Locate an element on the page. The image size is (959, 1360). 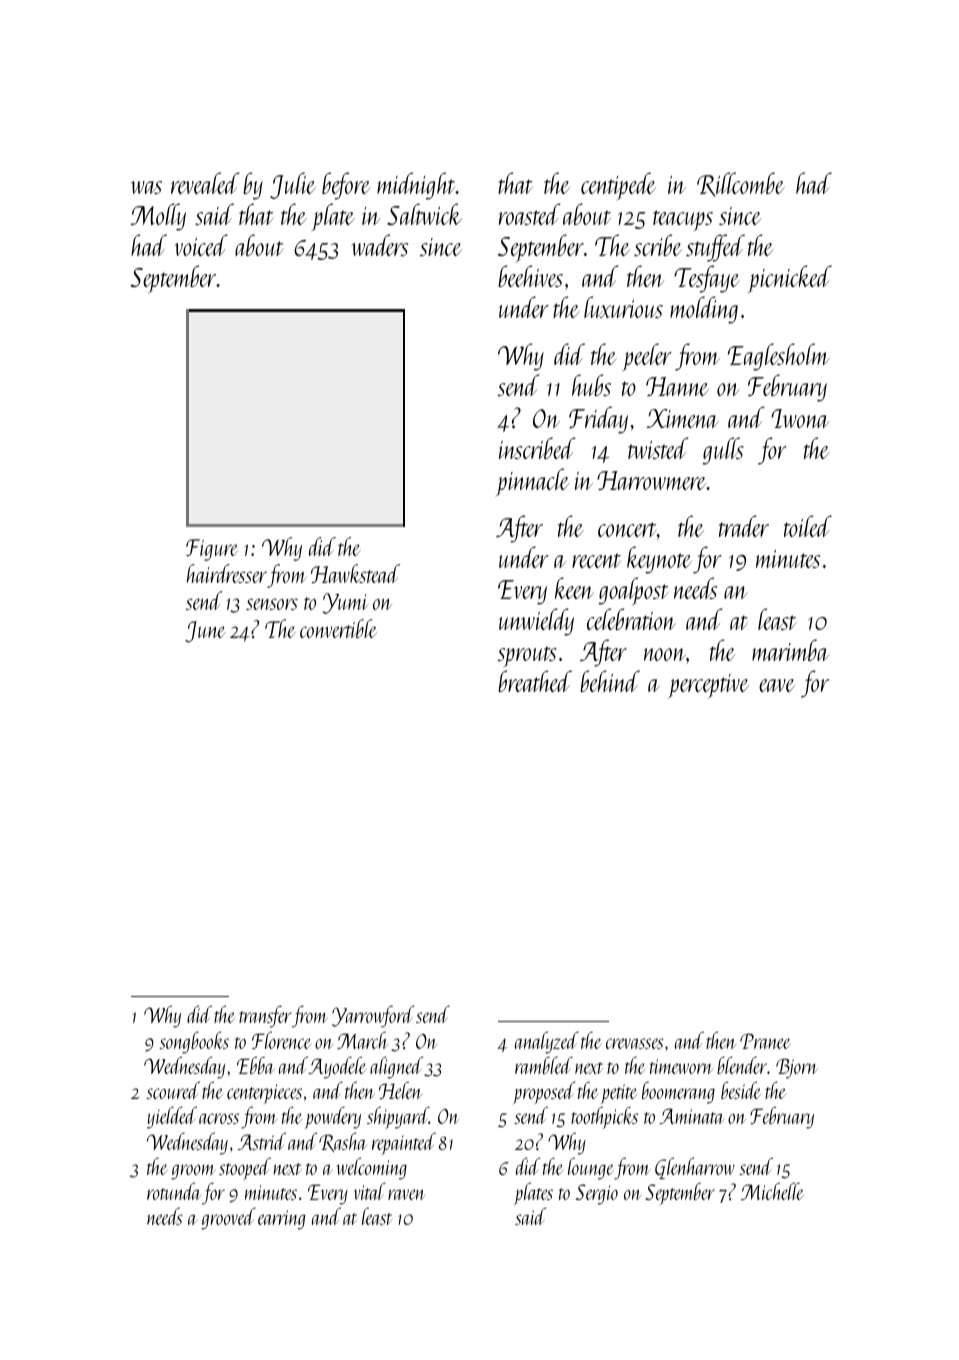
breathed is located at coordinates (535, 681).
